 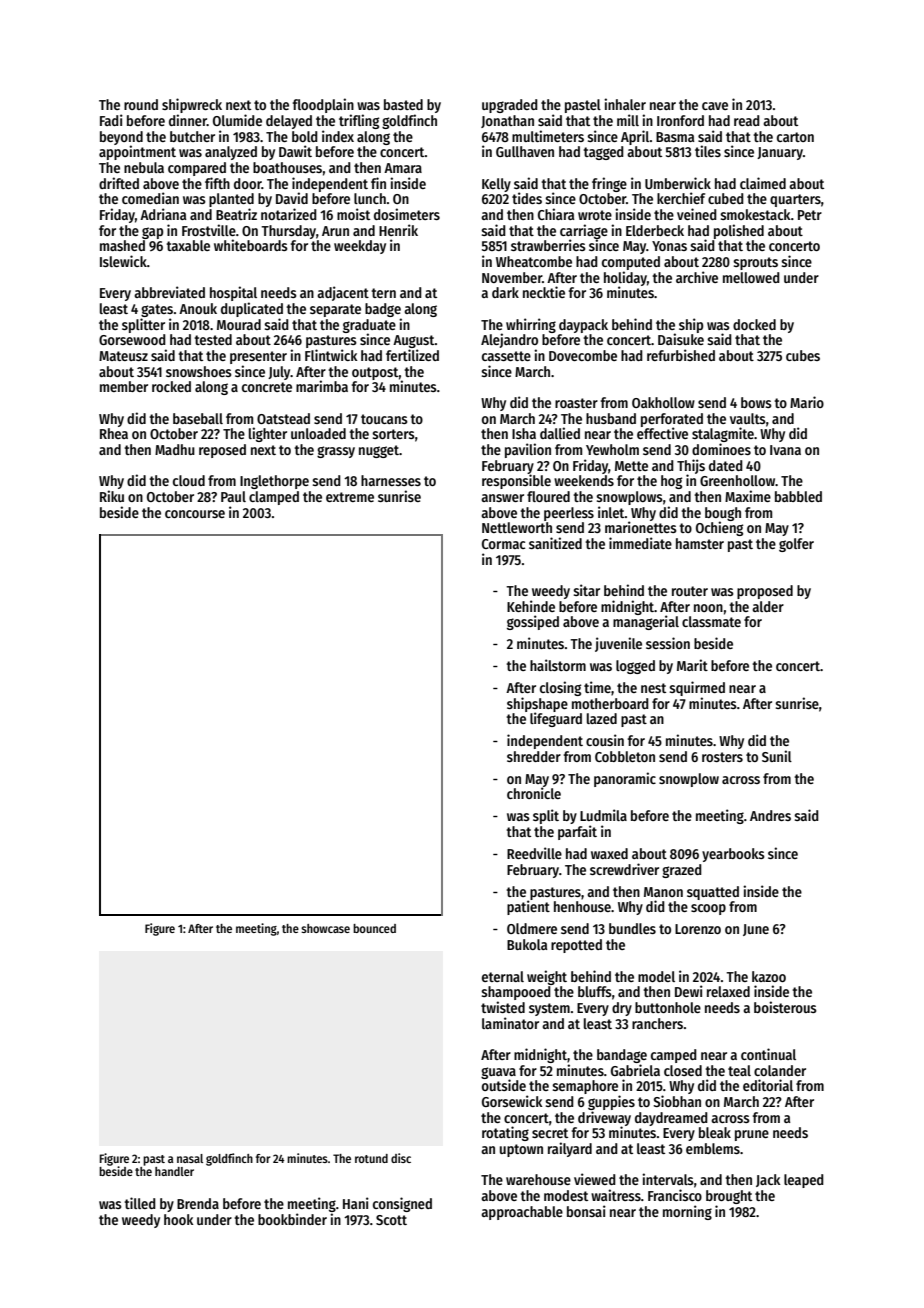 What do you see at coordinates (680, 120) in the image?
I see `Ironford` at bounding box center [680, 120].
